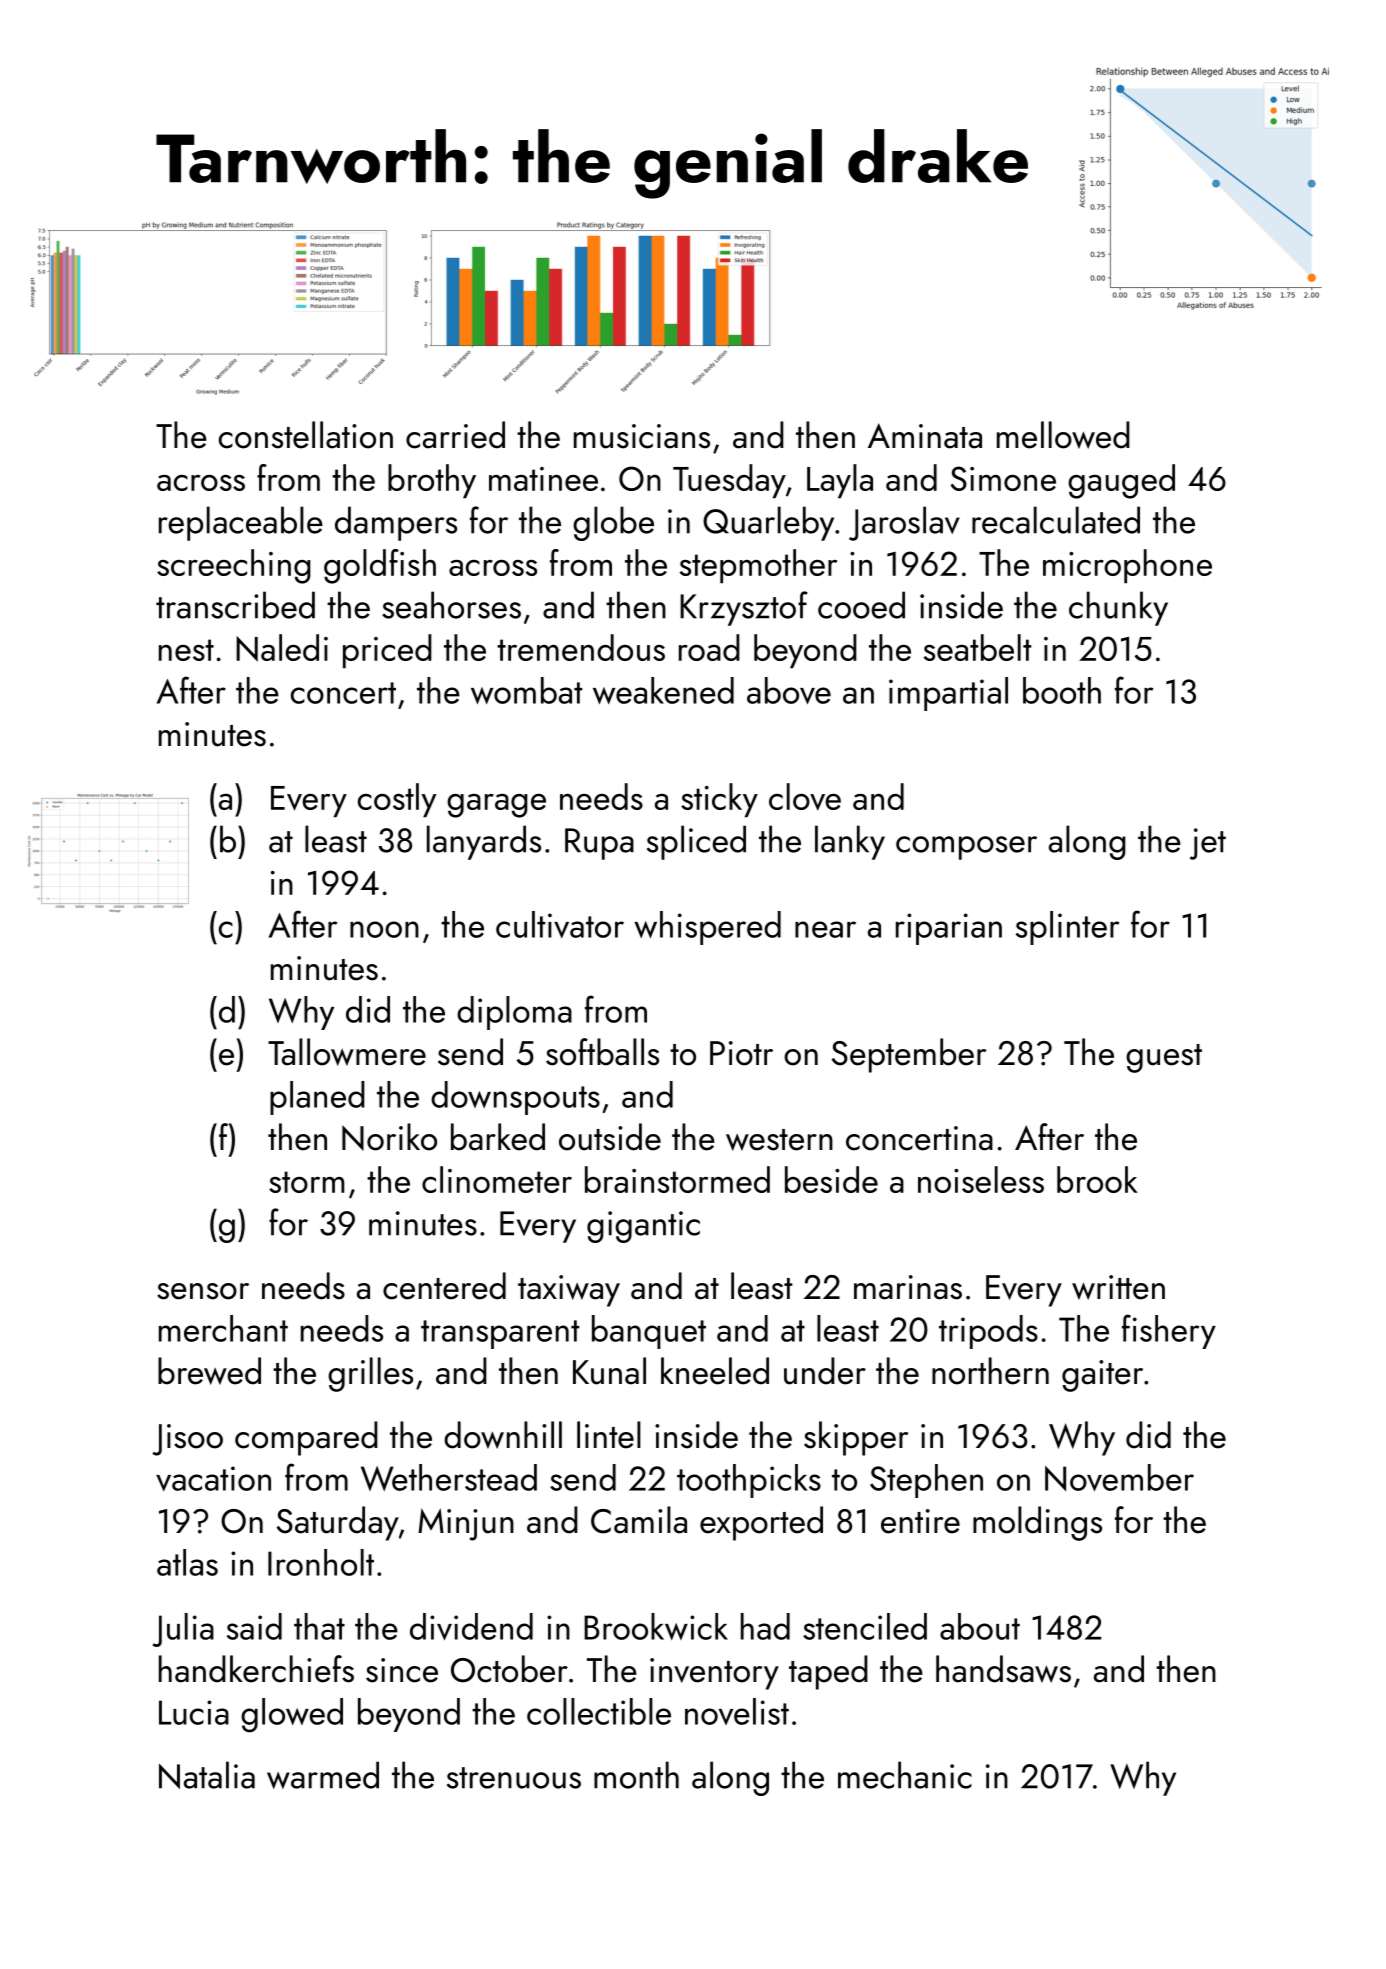 Image resolution: width=1386 pixels, height=1969 pixels. What do you see at coordinates (306, 1438) in the document?
I see `compared` at bounding box center [306, 1438].
